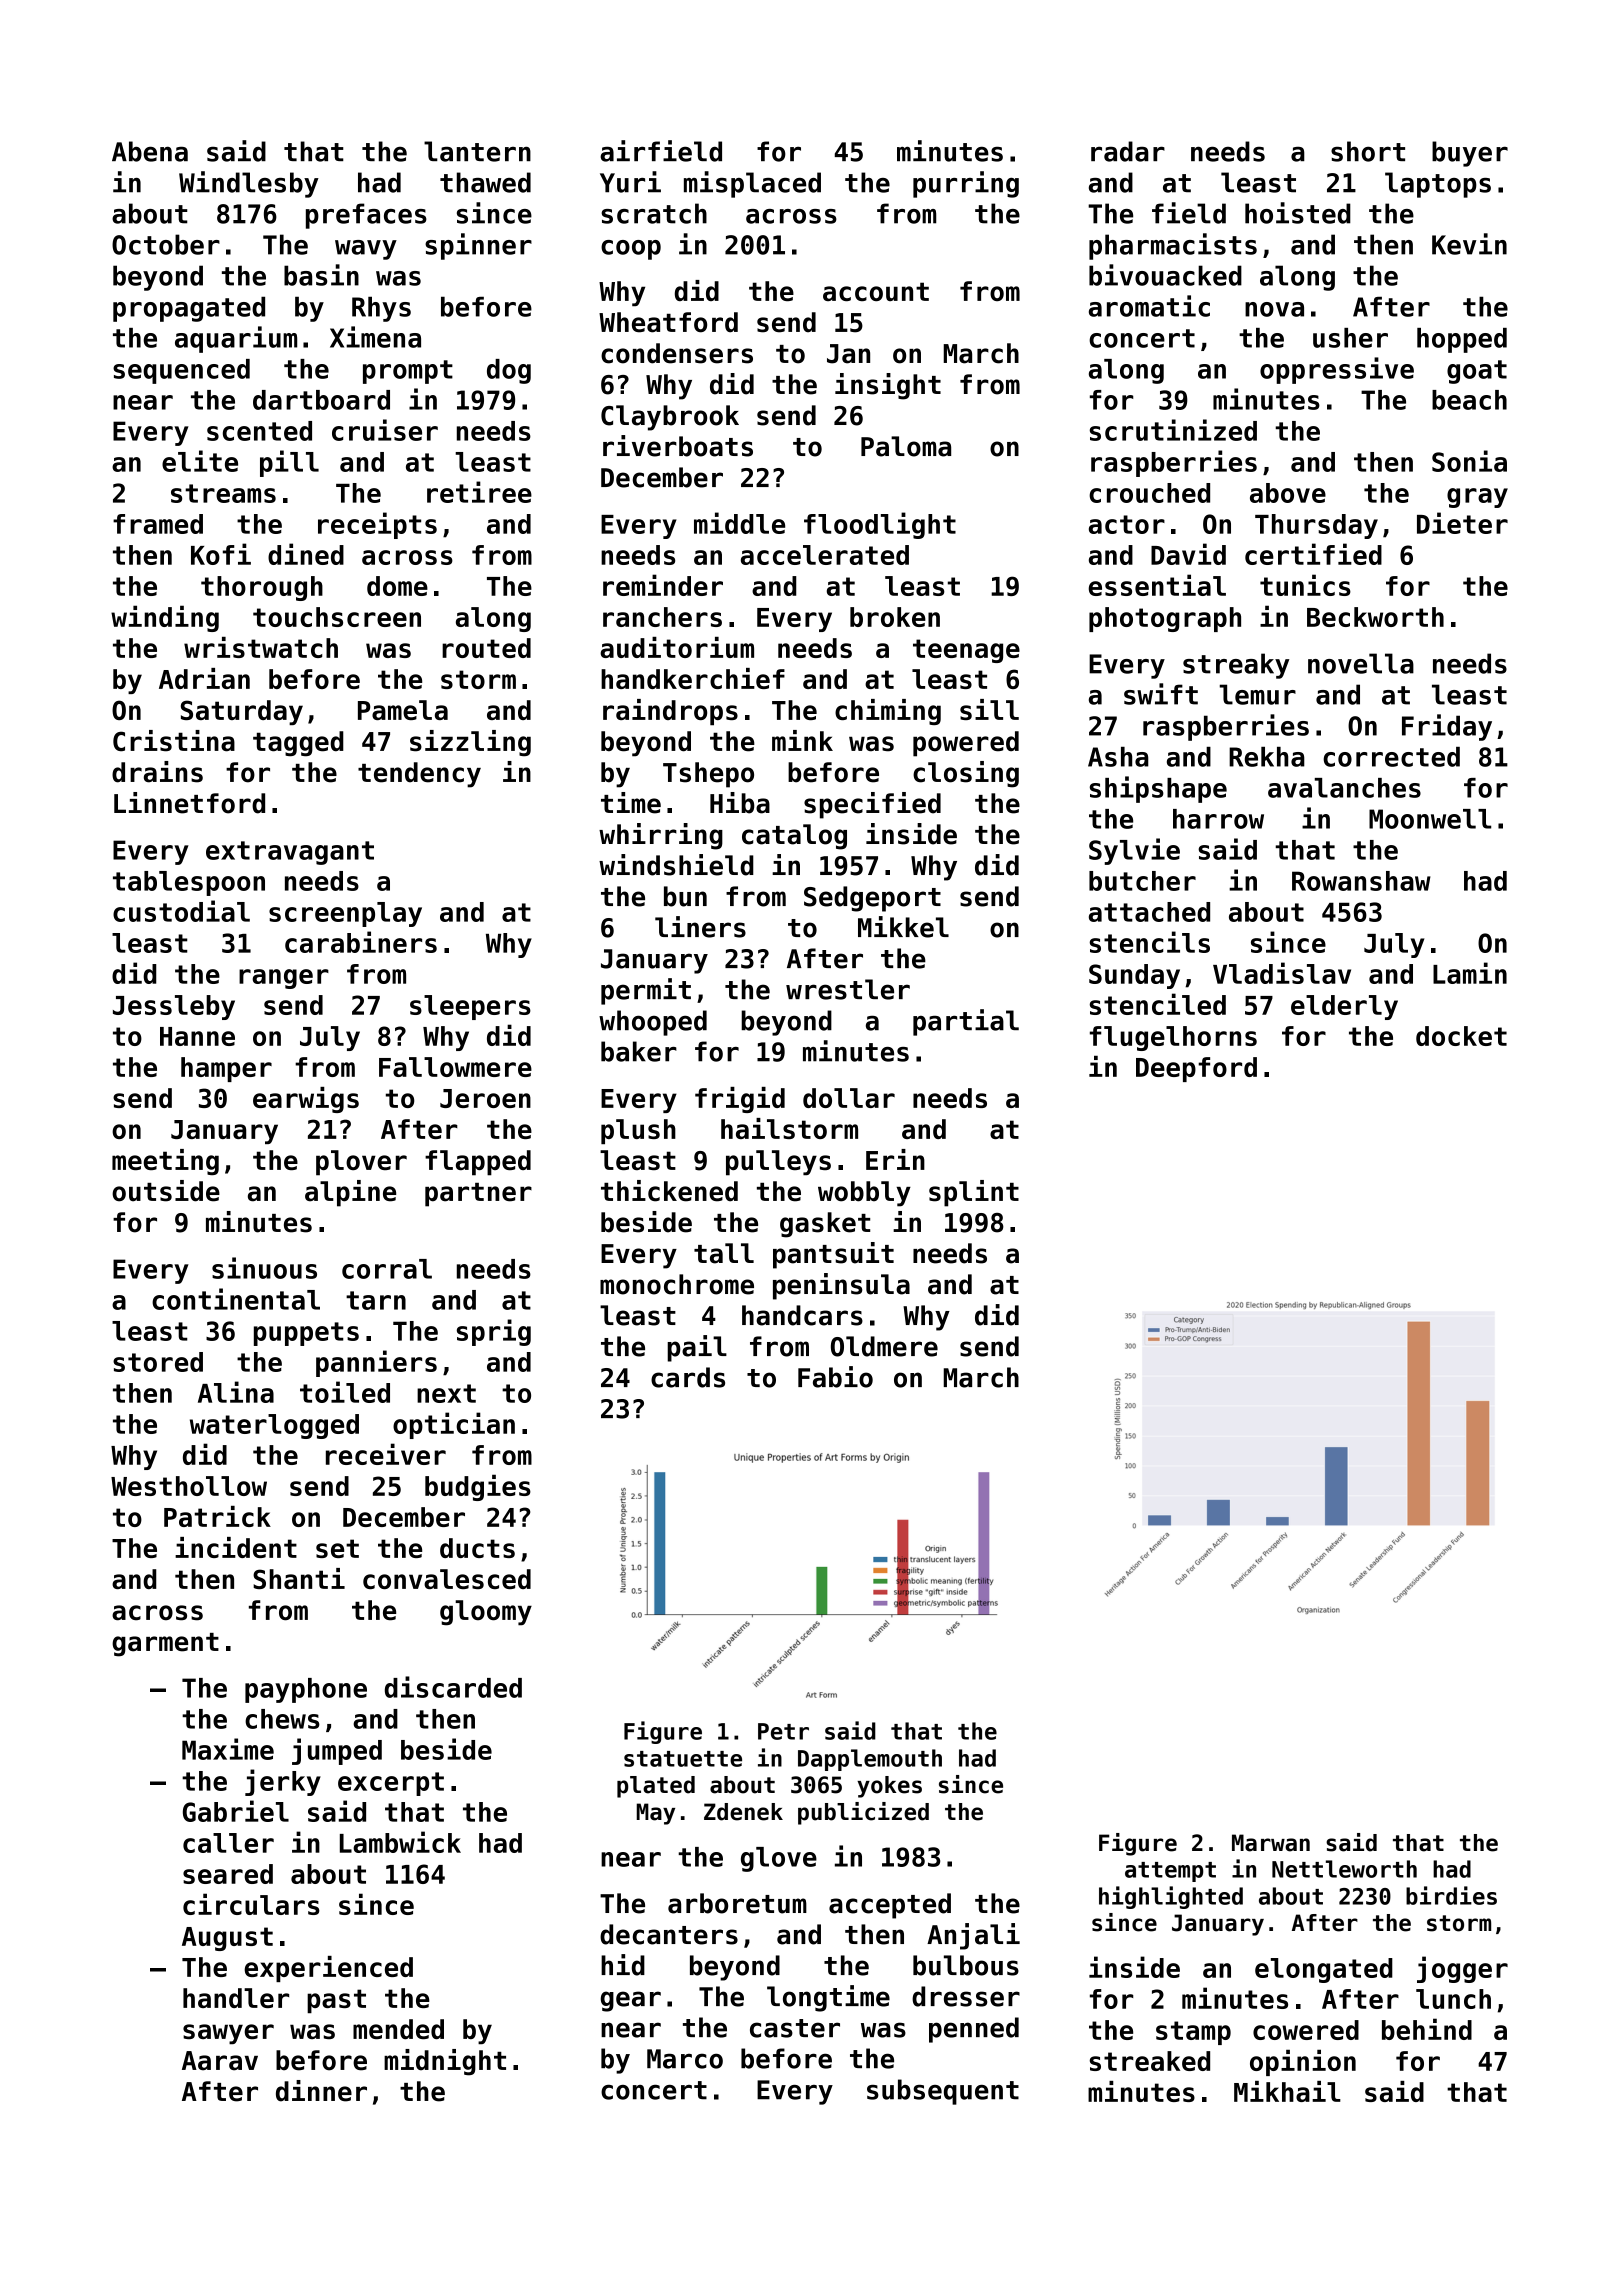  What do you see at coordinates (795, 2028) in the screenshot?
I see `caster` at bounding box center [795, 2028].
